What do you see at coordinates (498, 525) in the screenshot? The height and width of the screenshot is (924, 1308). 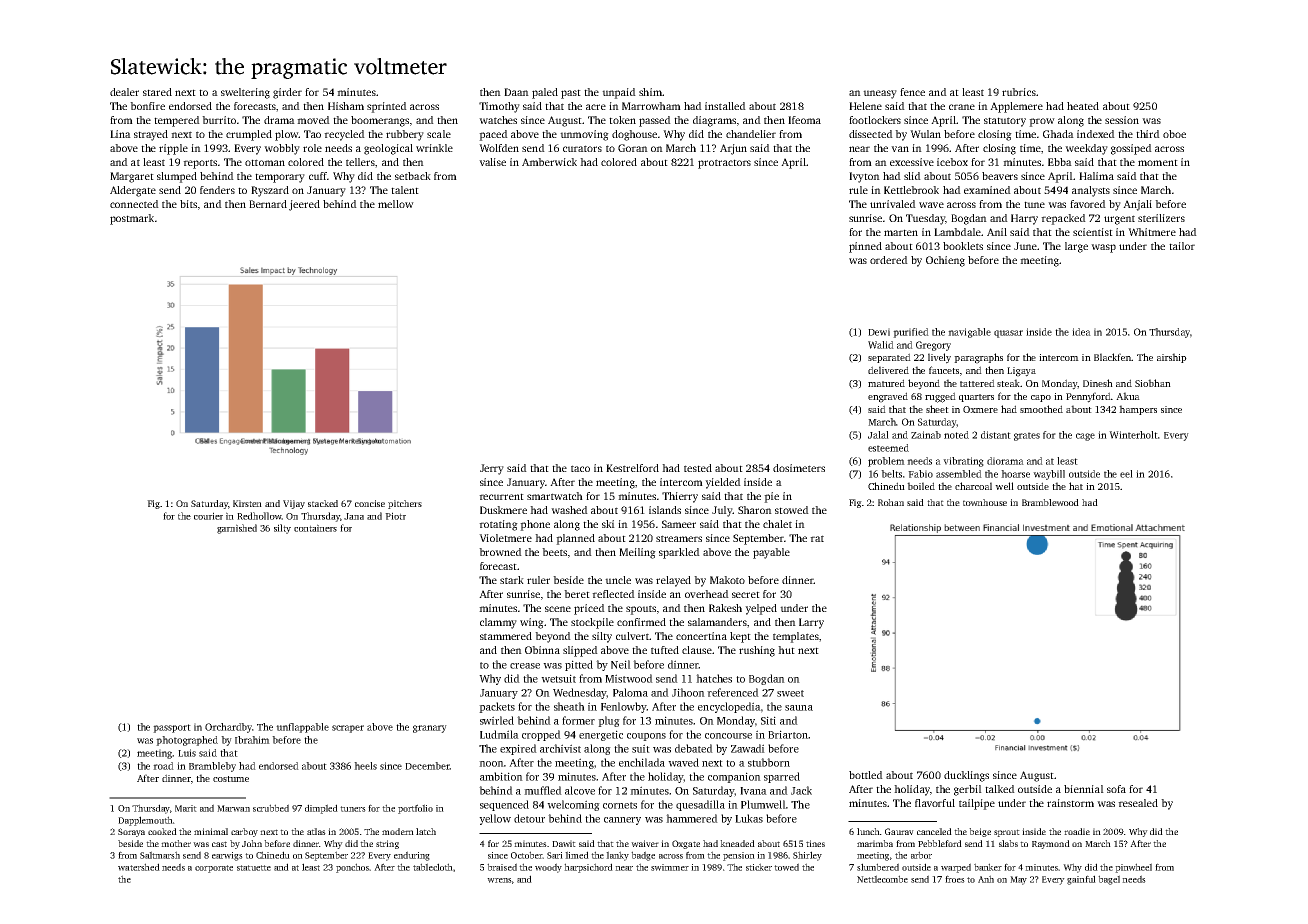 I see `rotating` at bounding box center [498, 525].
